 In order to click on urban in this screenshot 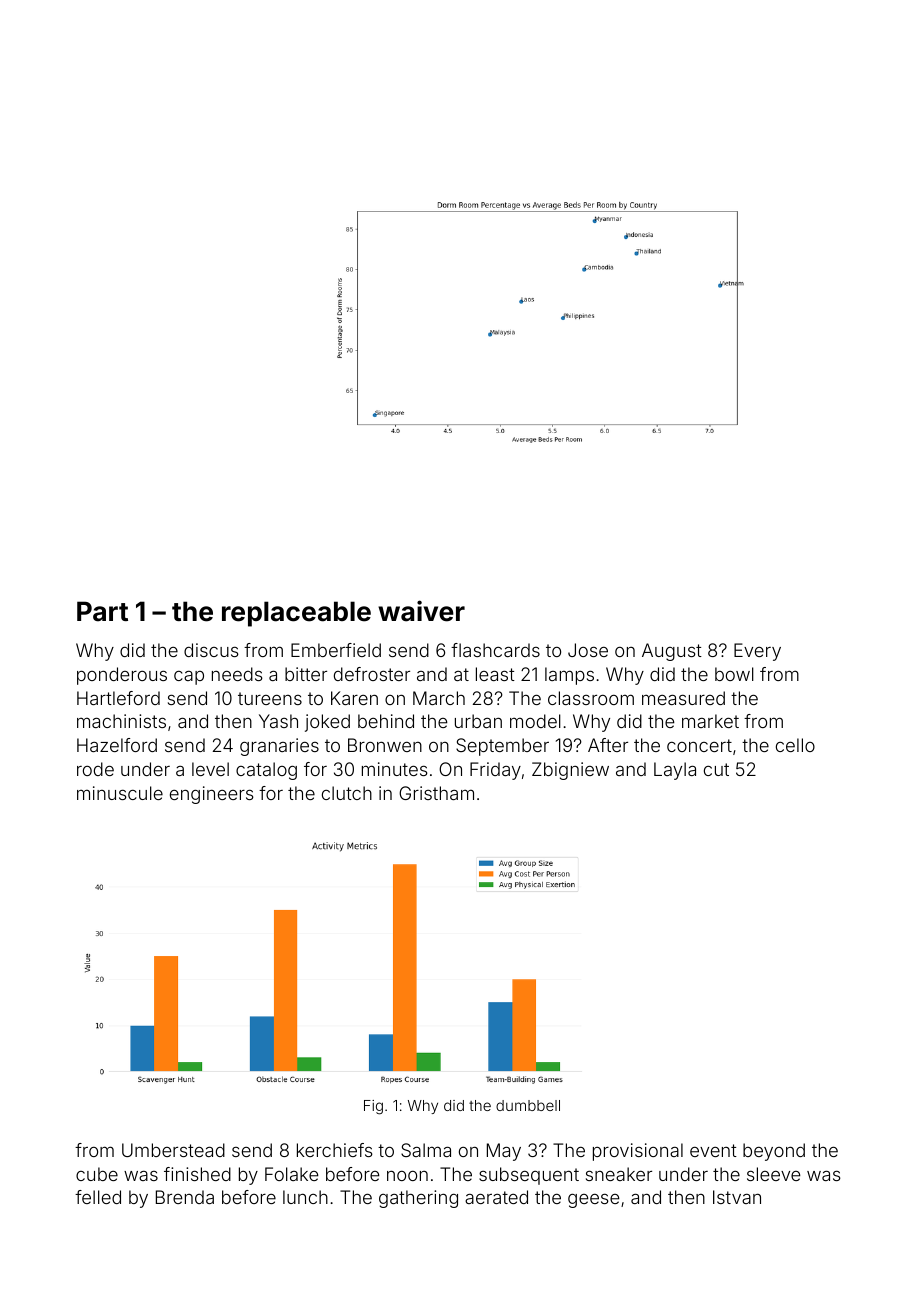, I will do `click(478, 721)`.
